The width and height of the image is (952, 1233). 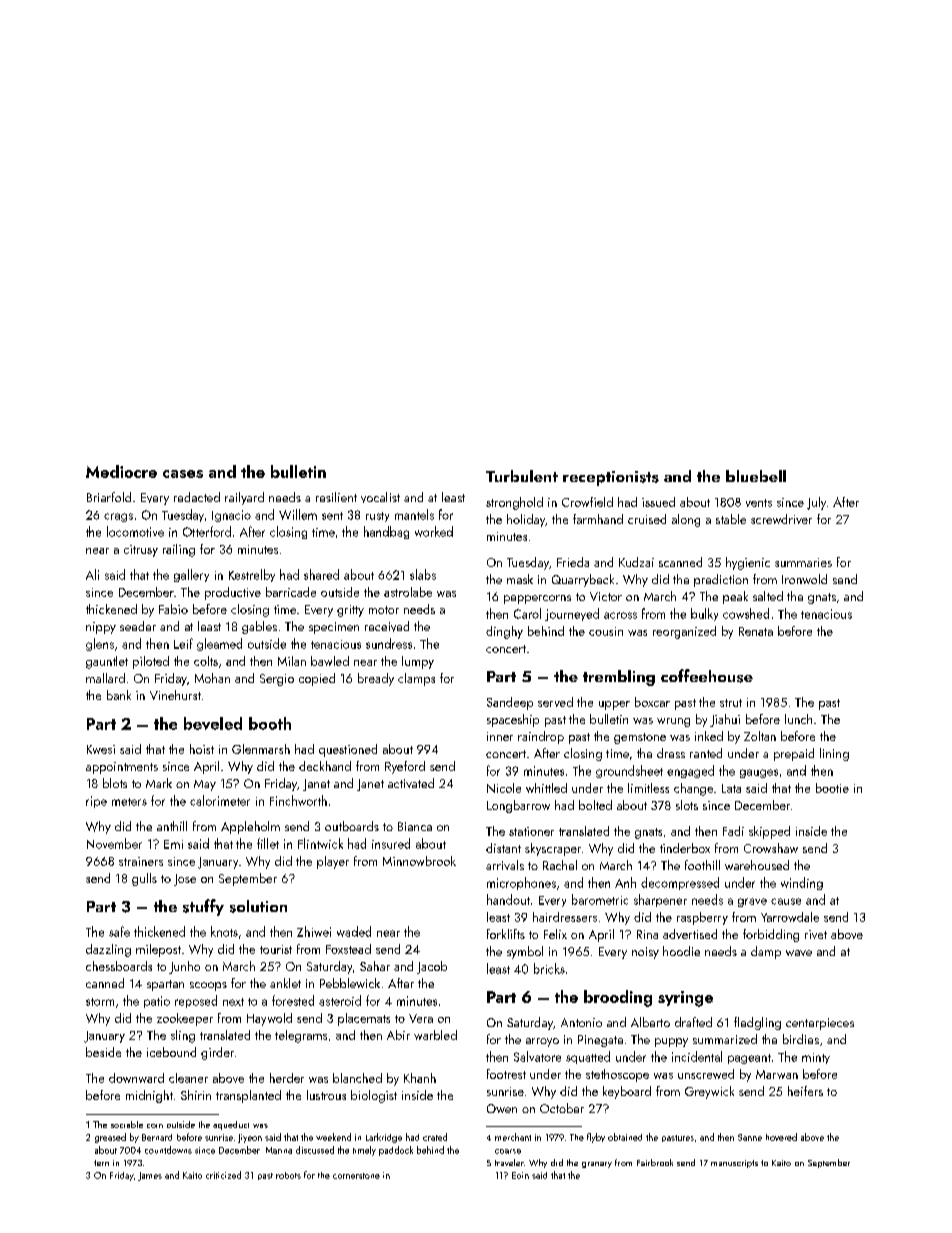 What do you see at coordinates (750, 1137) in the image?
I see `Sanne` at bounding box center [750, 1137].
